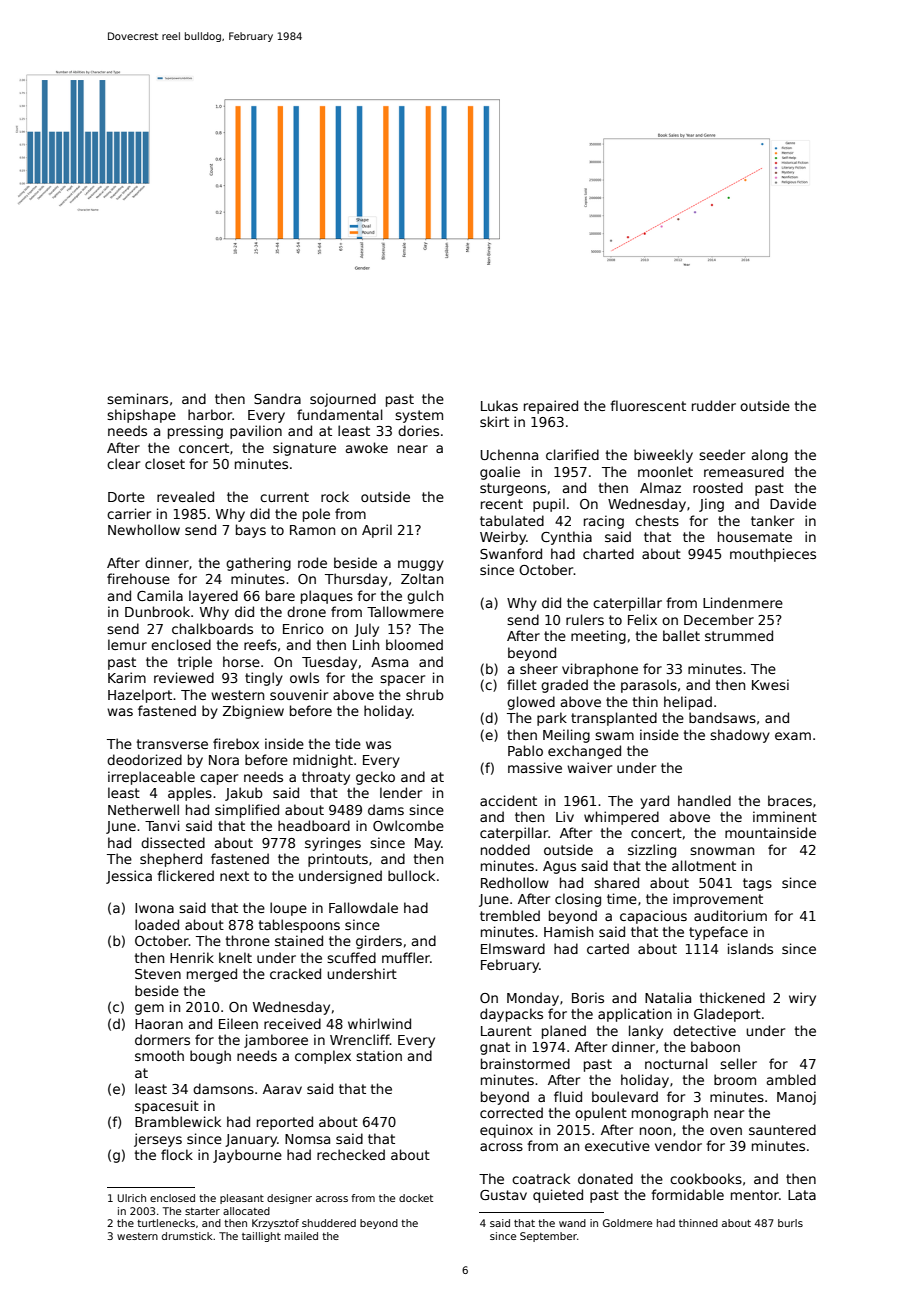  Describe the element at coordinates (256, 432) in the document. I see `pavilion` at that location.
